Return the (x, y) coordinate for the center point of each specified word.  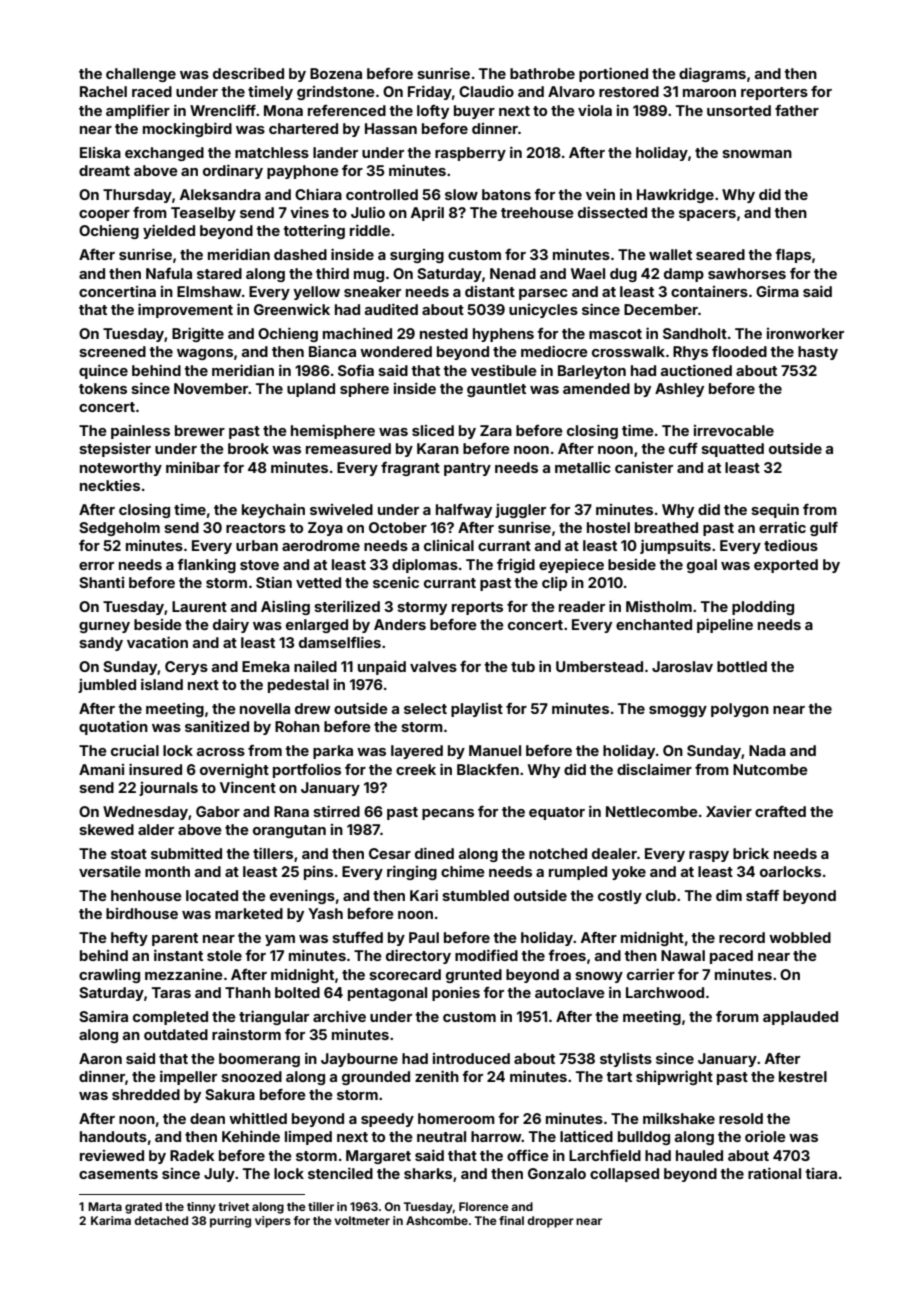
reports (477, 608)
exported (786, 566)
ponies (456, 994)
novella (265, 708)
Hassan (391, 128)
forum (737, 1016)
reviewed (112, 1155)
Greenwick (292, 309)
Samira (103, 1016)
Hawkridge (675, 195)
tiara (821, 1173)
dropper (550, 1222)
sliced (433, 430)
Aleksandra (220, 194)
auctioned (696, 370)
